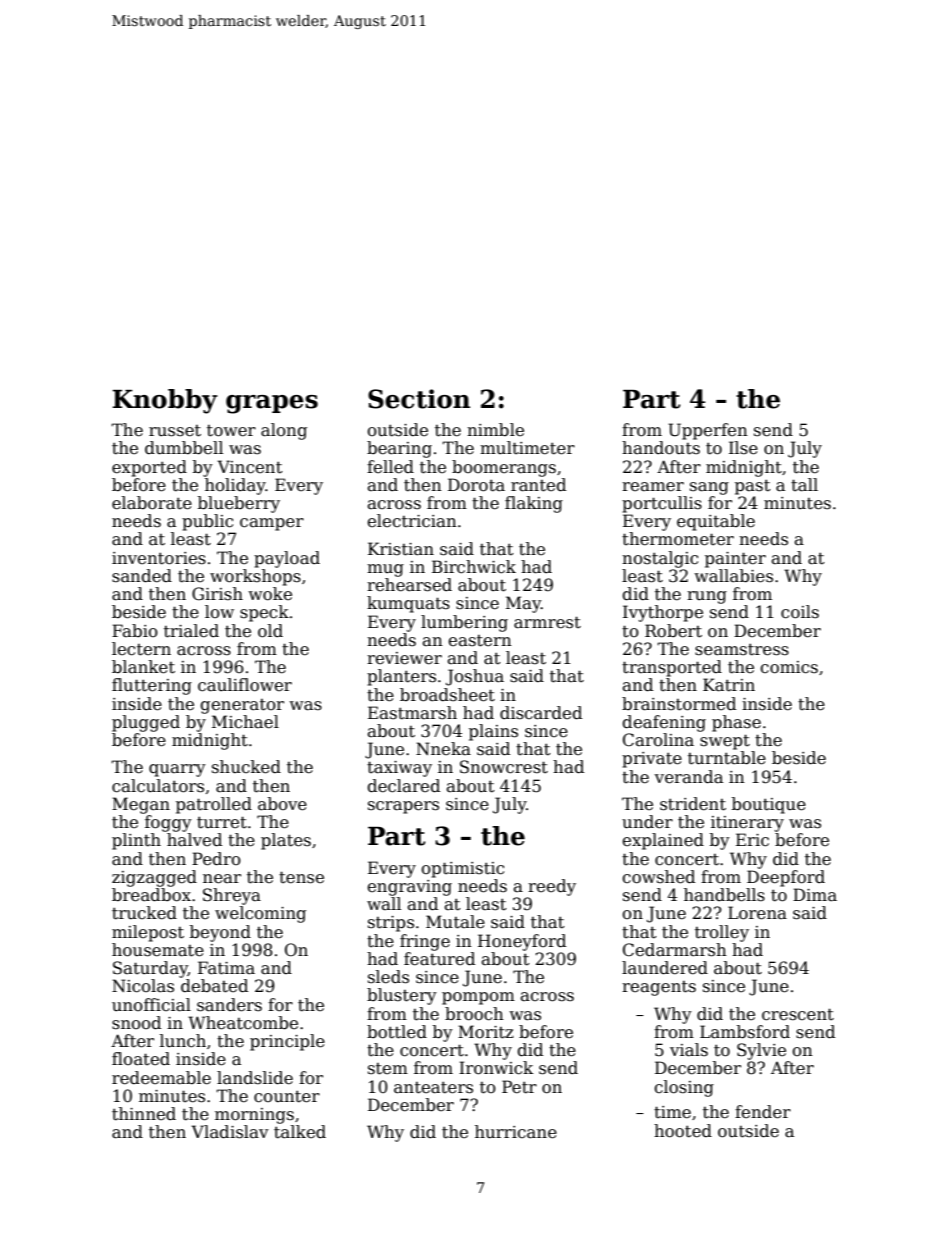 This page has width=952, height=1233. I want to click on hooted, so click(683, 1131).
